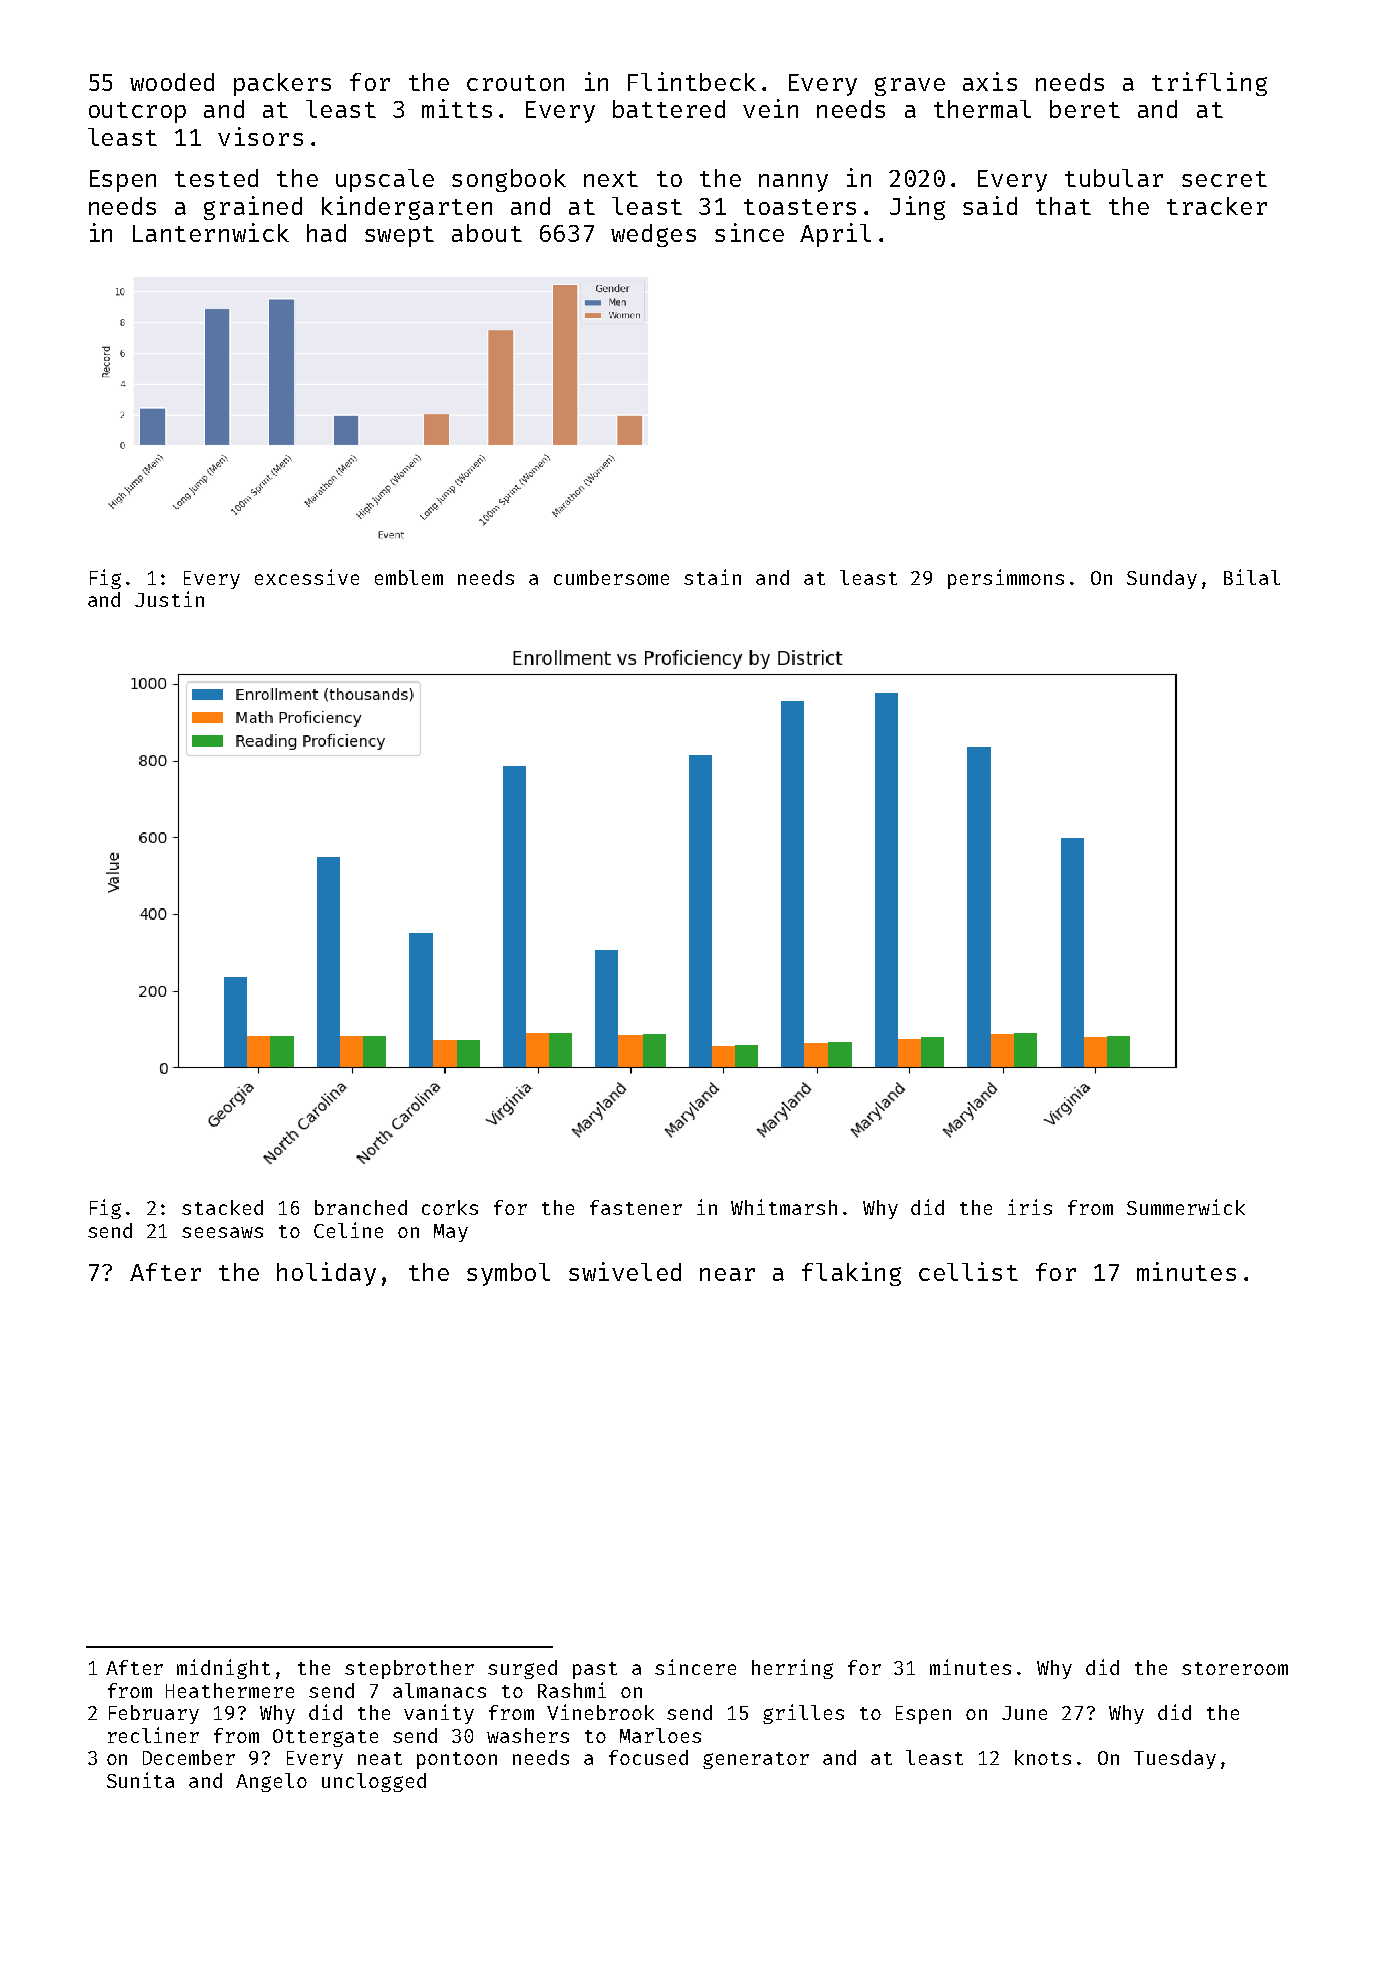 The width and height of the screenshot is (1386, 1969). What do you see at coordinates (784, 1207) in the screenshot?
I see `Whitmarsh` at bounding box center [784, 1207].
